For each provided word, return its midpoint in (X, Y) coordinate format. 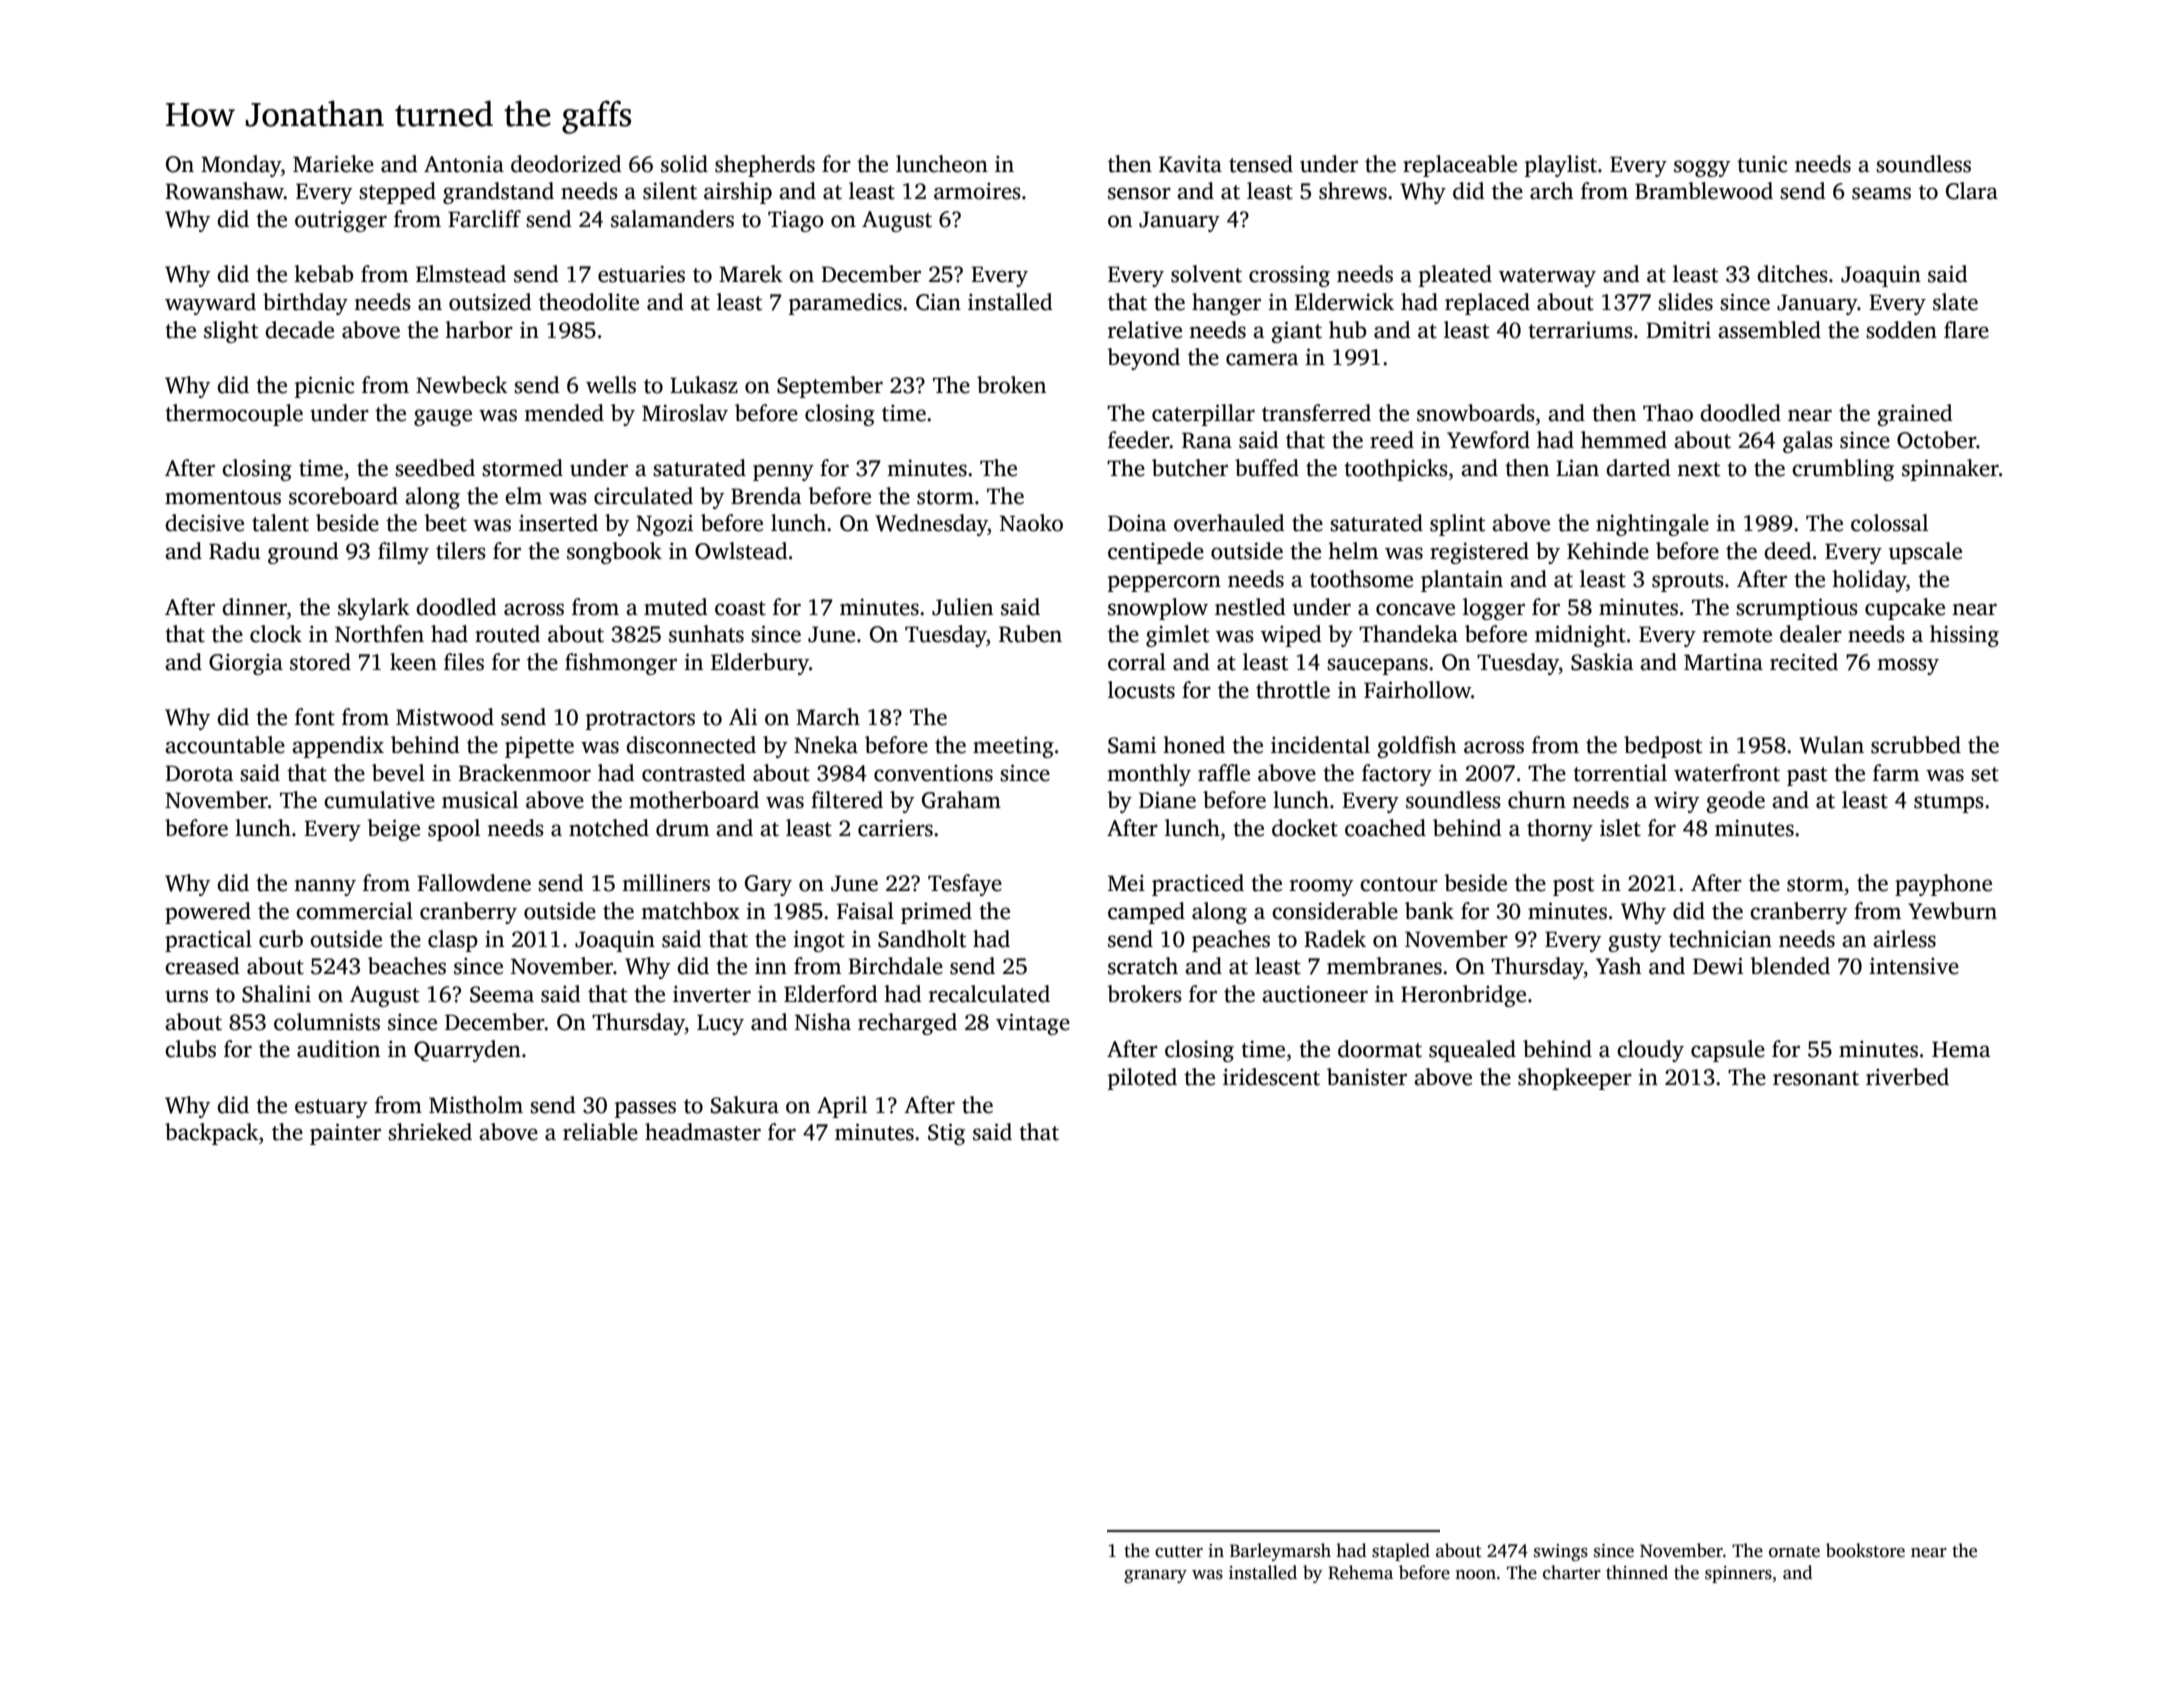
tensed (1261, 164)
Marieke (333, 164)
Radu (234, 551)
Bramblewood (1704, 191)
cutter (1179, 1552)
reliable (600, 1132)
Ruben (1030, 634)
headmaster (703, 1132)
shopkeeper (1575, 1079)
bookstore (1865, 1550)
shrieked (430, 1132)
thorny (1560, 830)
